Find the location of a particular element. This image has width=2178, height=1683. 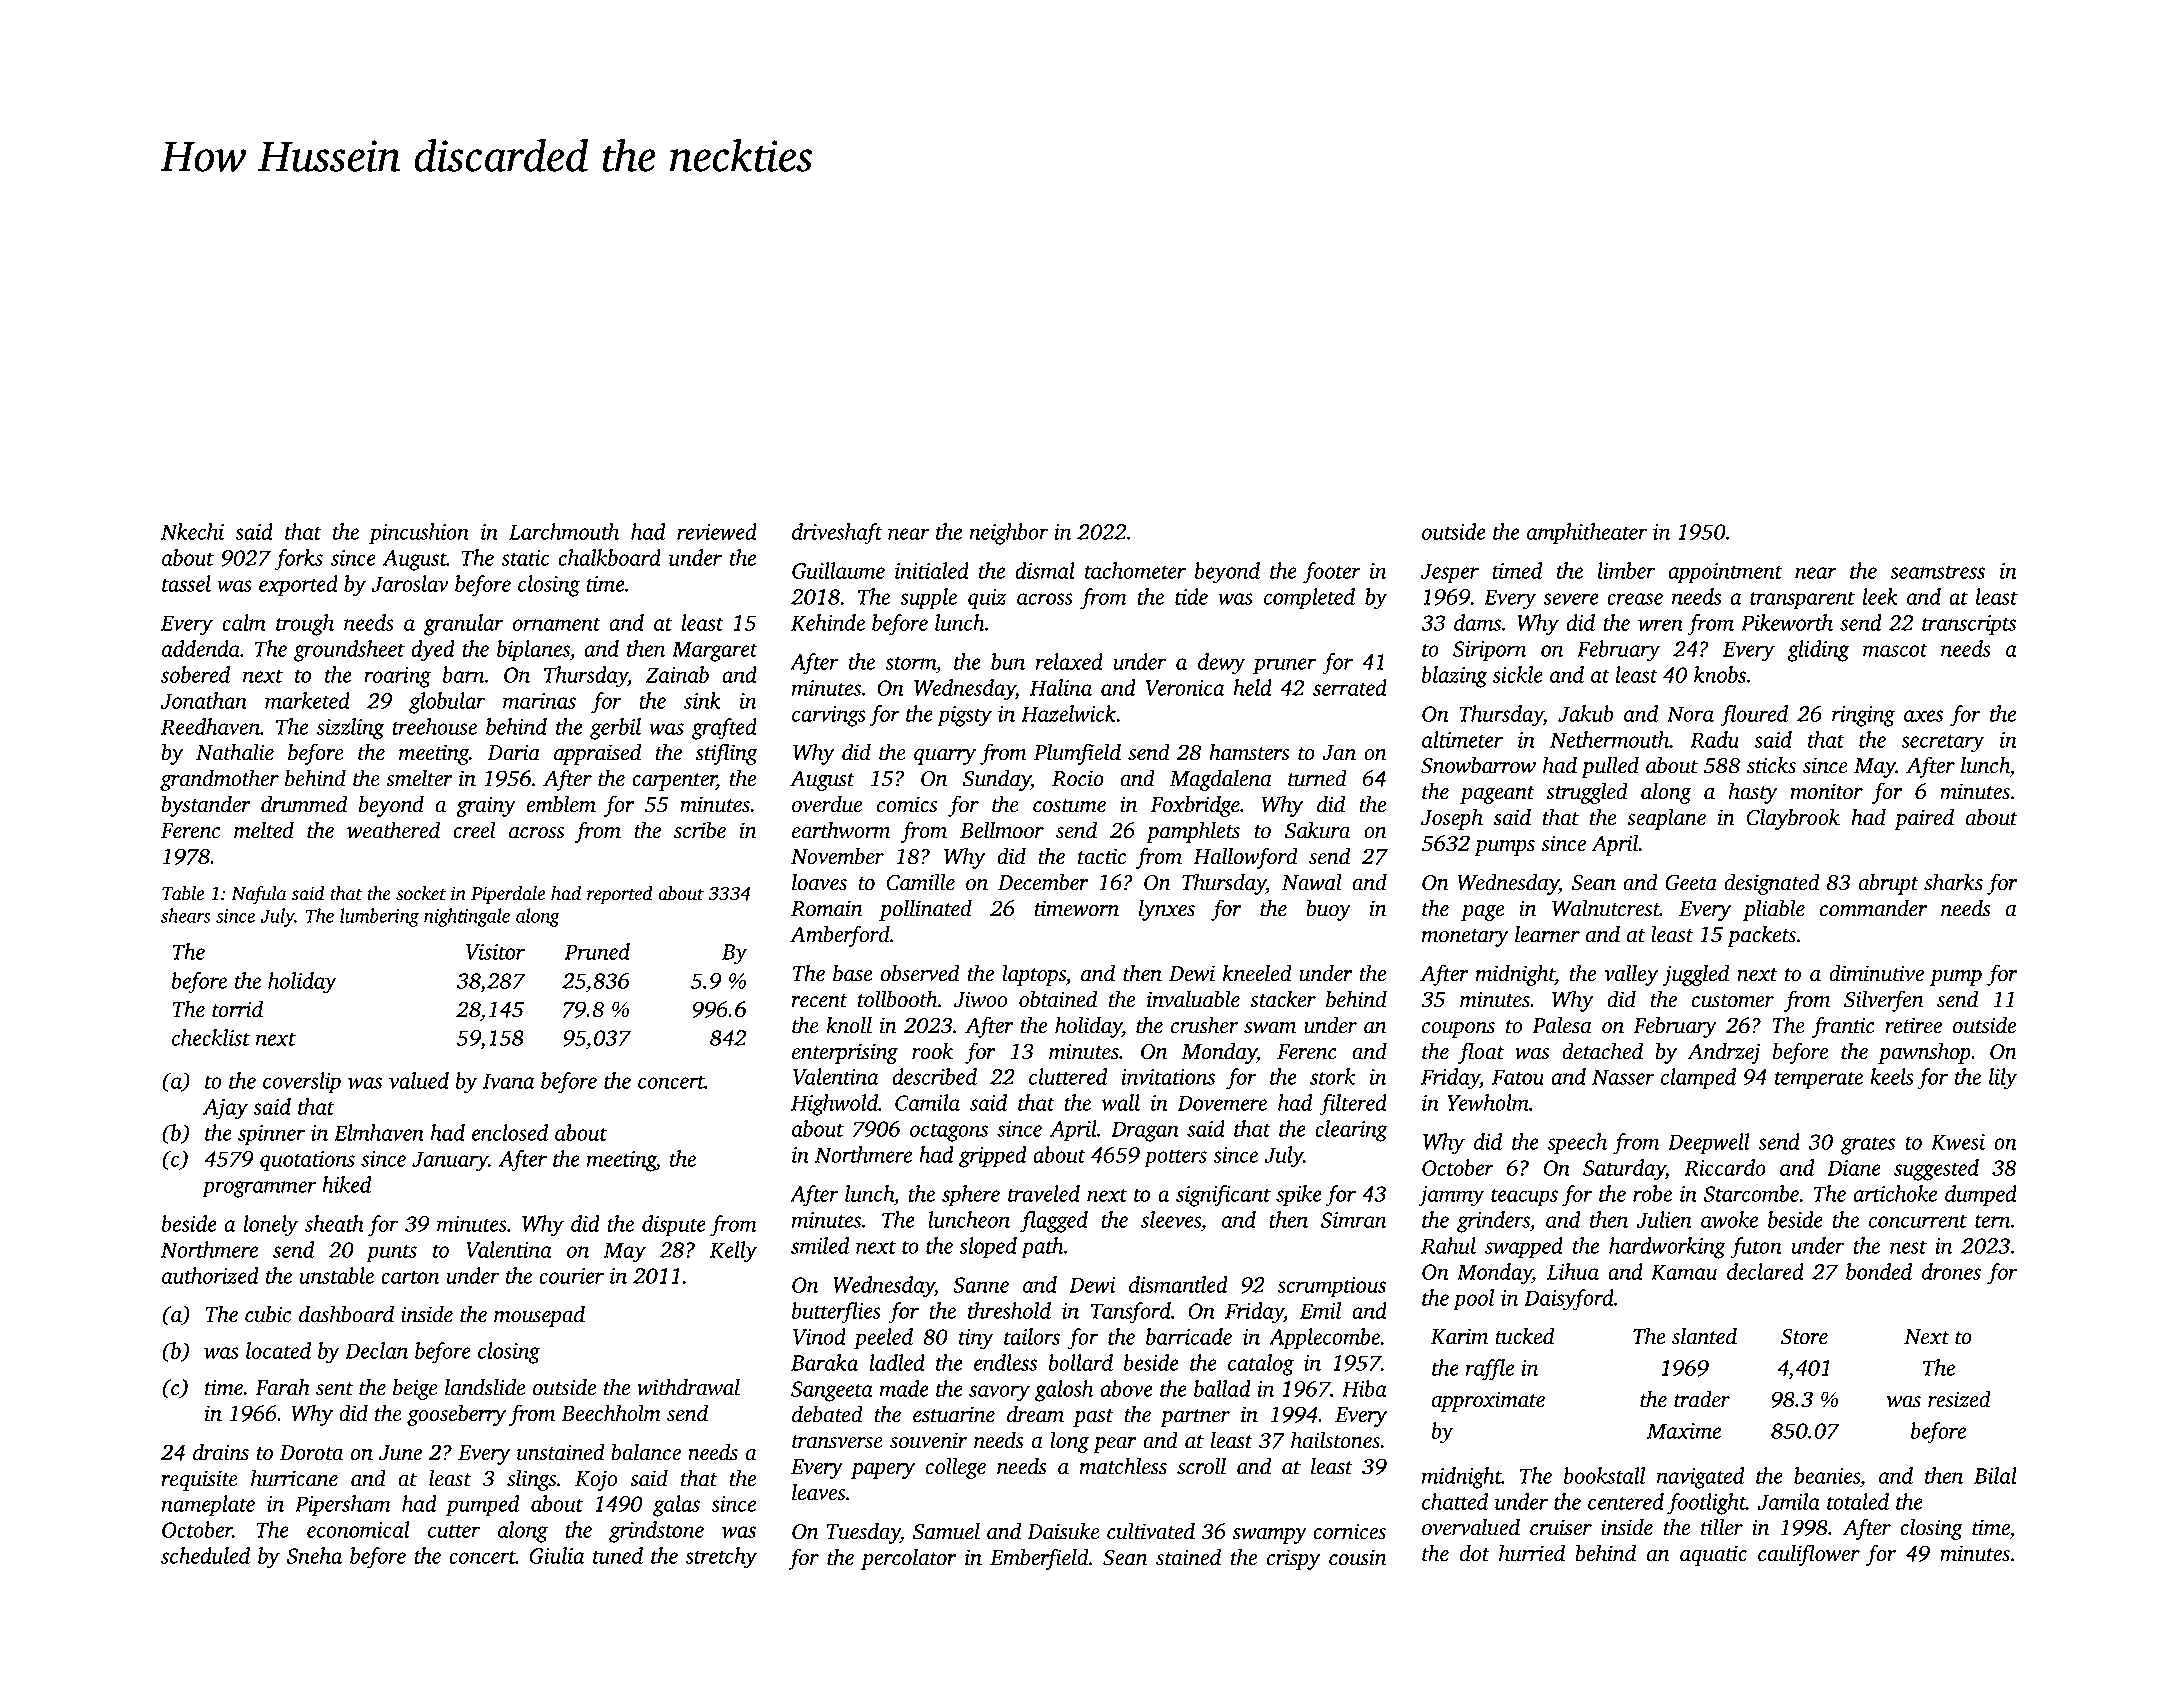

diminutive is located at coordinates (1876, 973).
